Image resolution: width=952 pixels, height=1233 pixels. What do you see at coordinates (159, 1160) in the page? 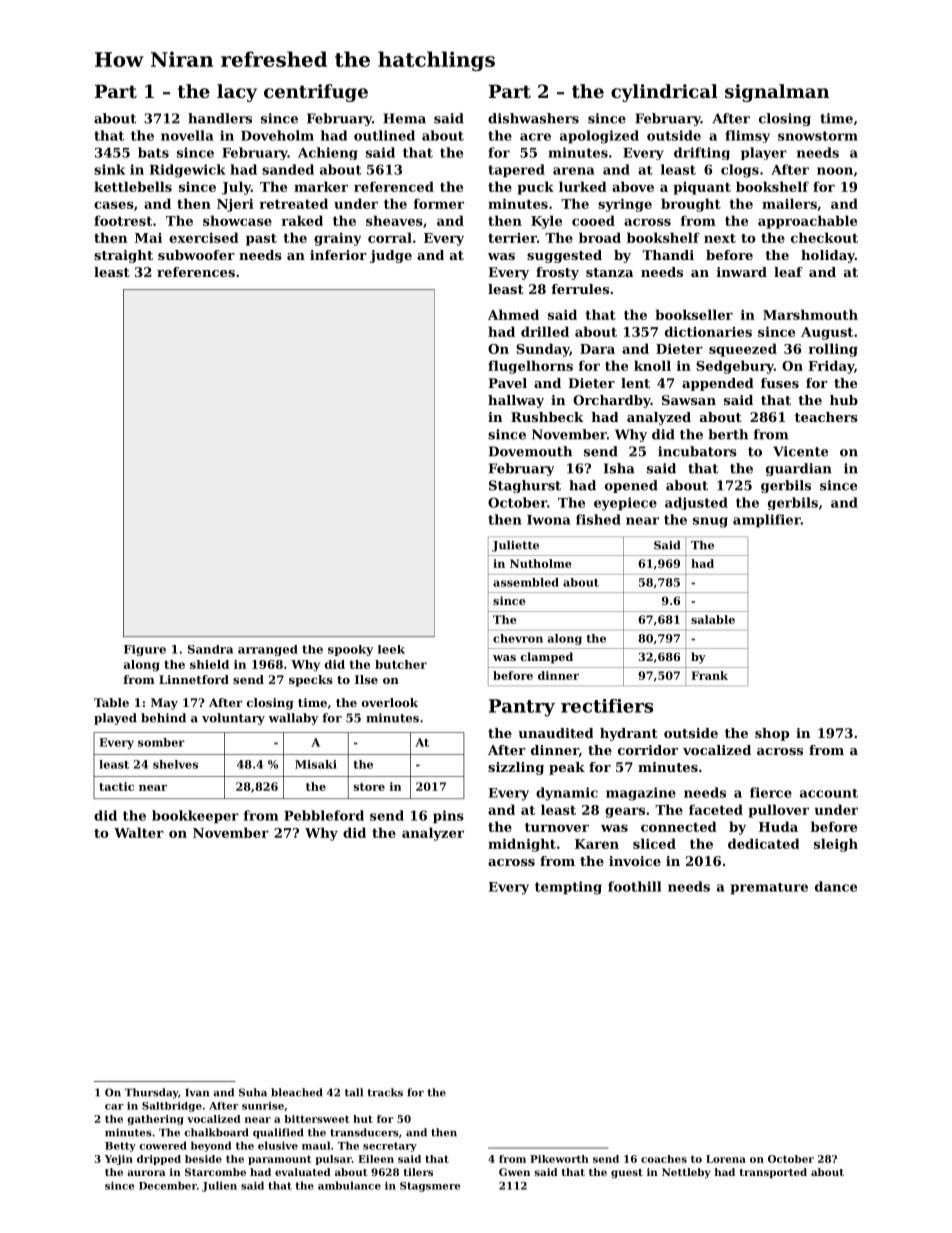
I see `dripped` at bounding box center [159, 1160].
